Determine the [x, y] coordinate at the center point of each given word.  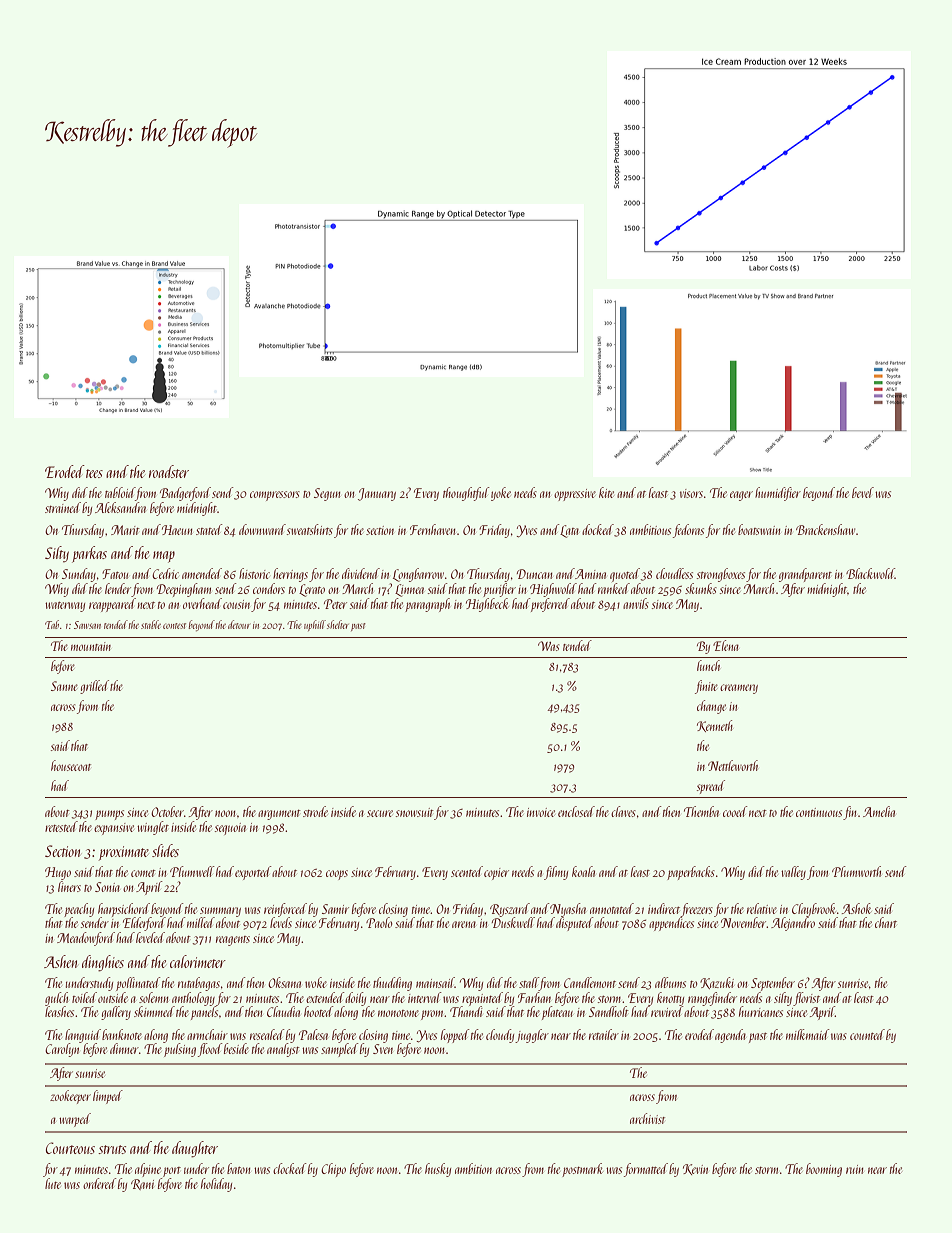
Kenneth [715, 726]
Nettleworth [733, 765]
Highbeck [487, 605]
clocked [290, 1168]
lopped [455, 1036]
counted [867, 1034]
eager [741, 496]
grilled [94, 687]
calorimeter [198, 961]
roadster [169, 471]
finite [706, 687]
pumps [109, 815]
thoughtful [466, 494]
